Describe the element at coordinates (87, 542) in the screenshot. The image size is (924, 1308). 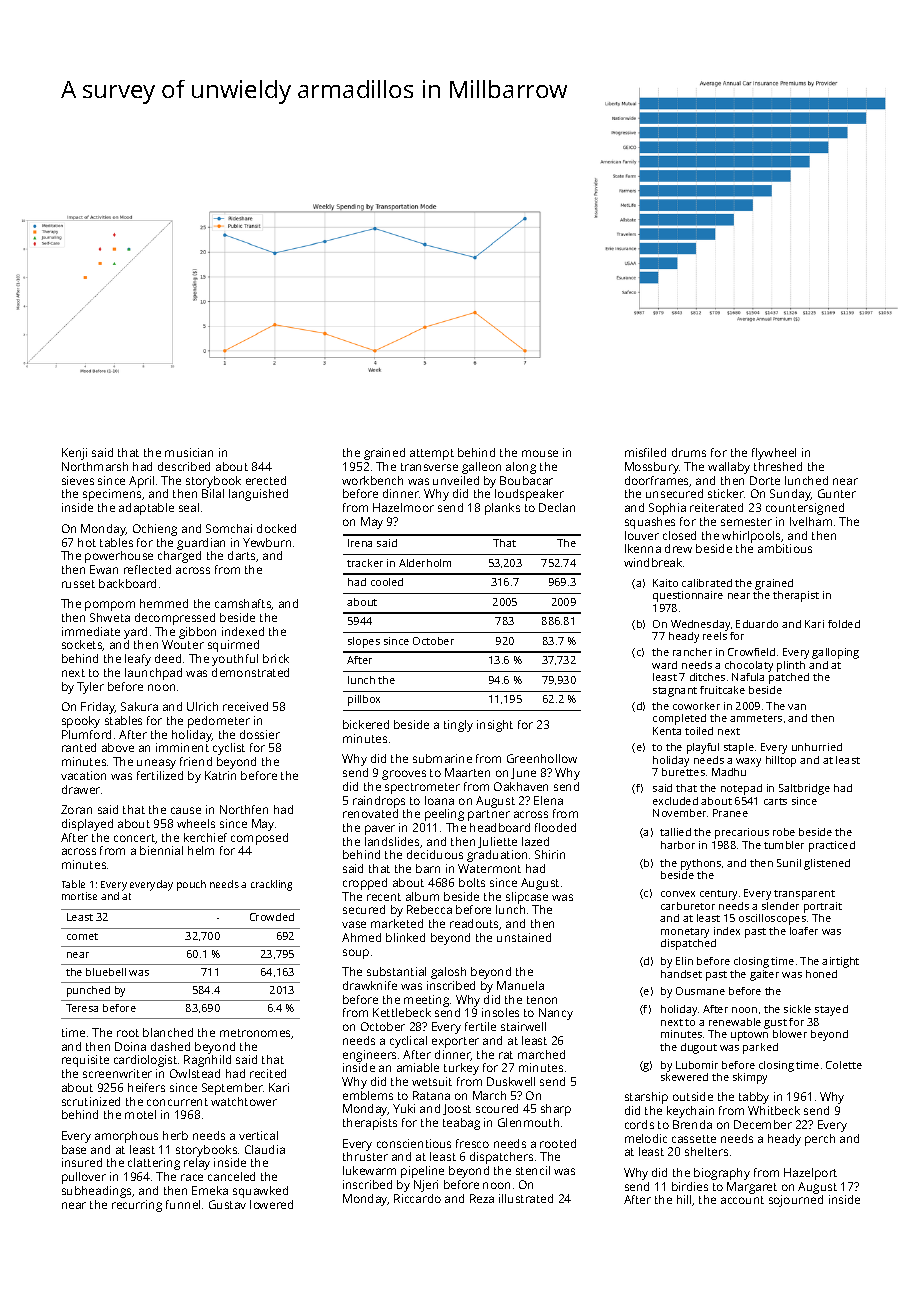
I see `hot` at that location.
